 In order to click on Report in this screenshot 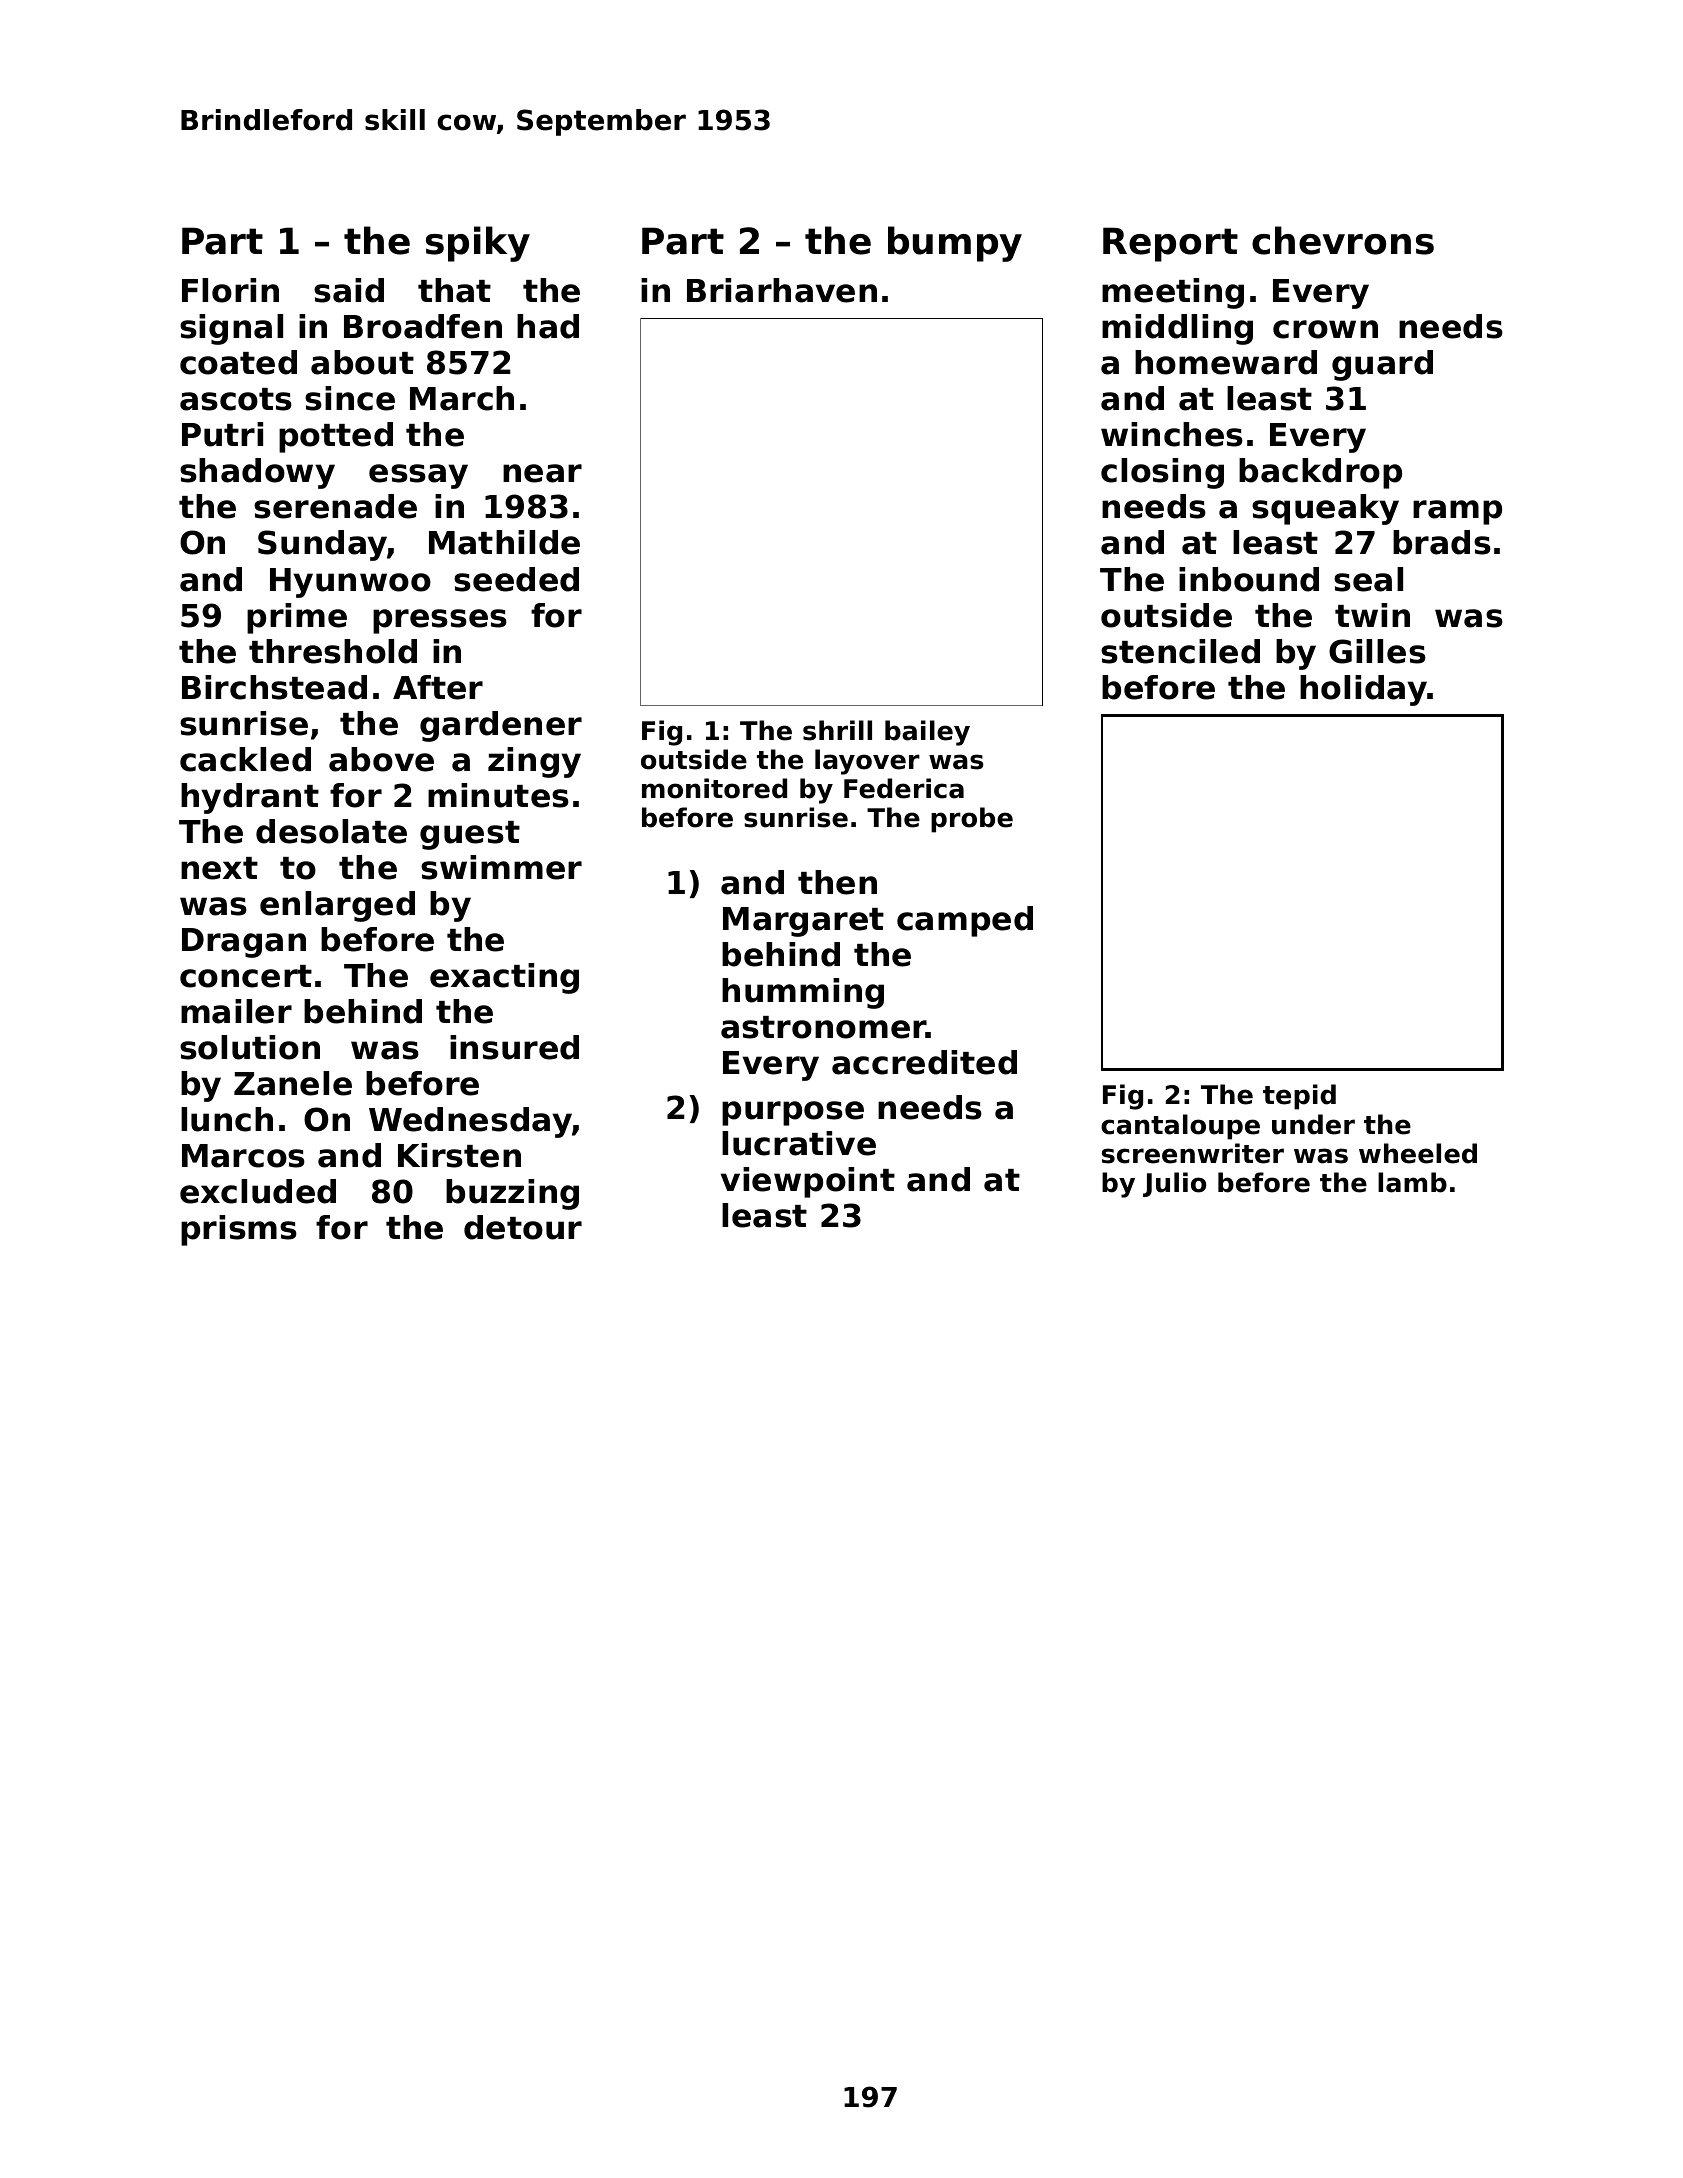, I will do `click(1170, 244)`.
